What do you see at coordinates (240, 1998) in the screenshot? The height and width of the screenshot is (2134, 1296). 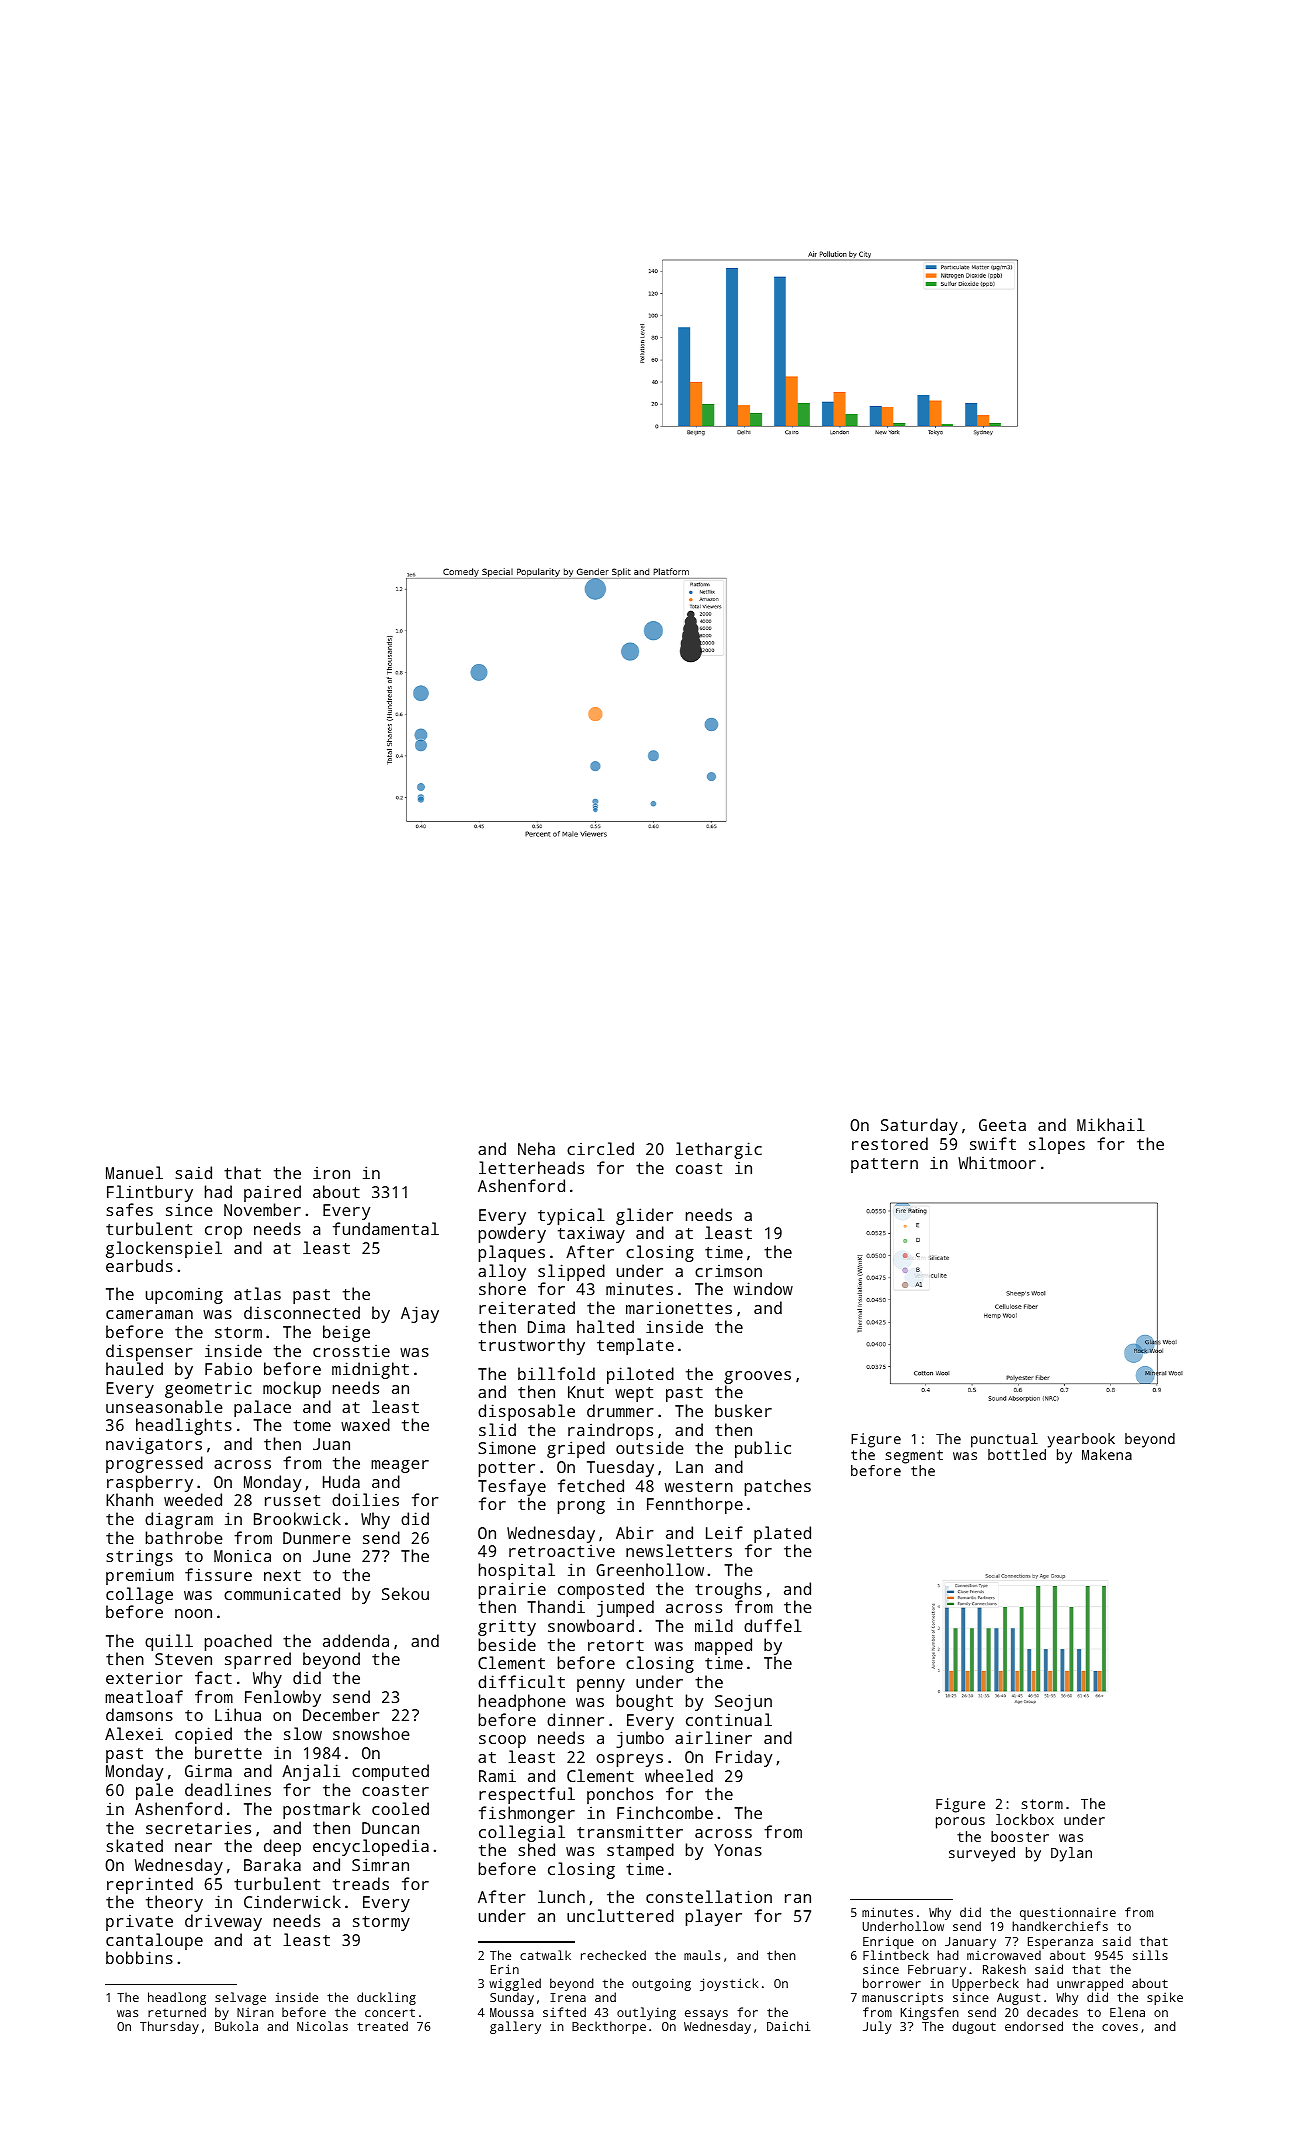 I see `selvage` at bounding box center [240, 1998].
